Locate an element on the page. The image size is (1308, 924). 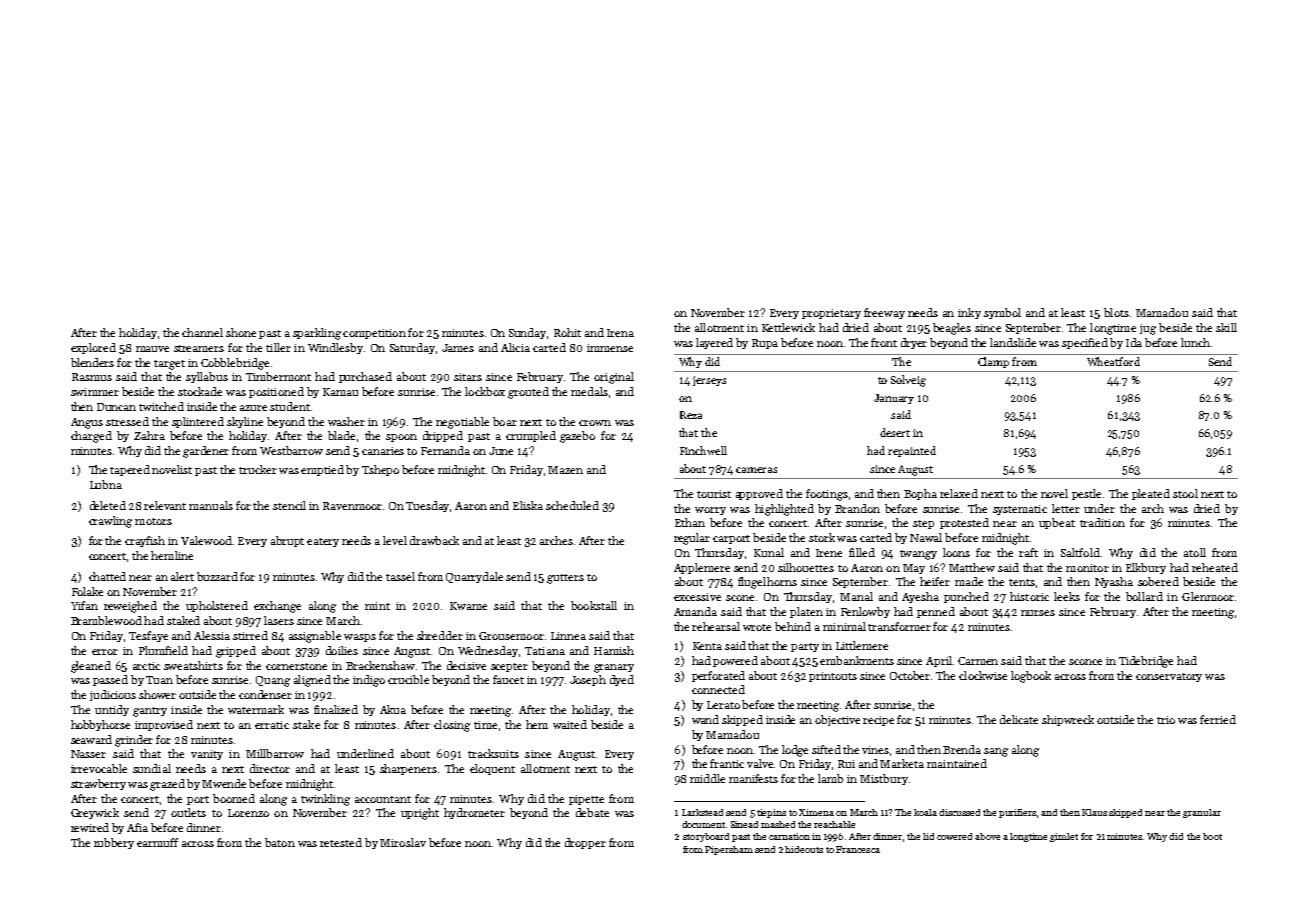
dripped is located at coordinates (443, 436).
